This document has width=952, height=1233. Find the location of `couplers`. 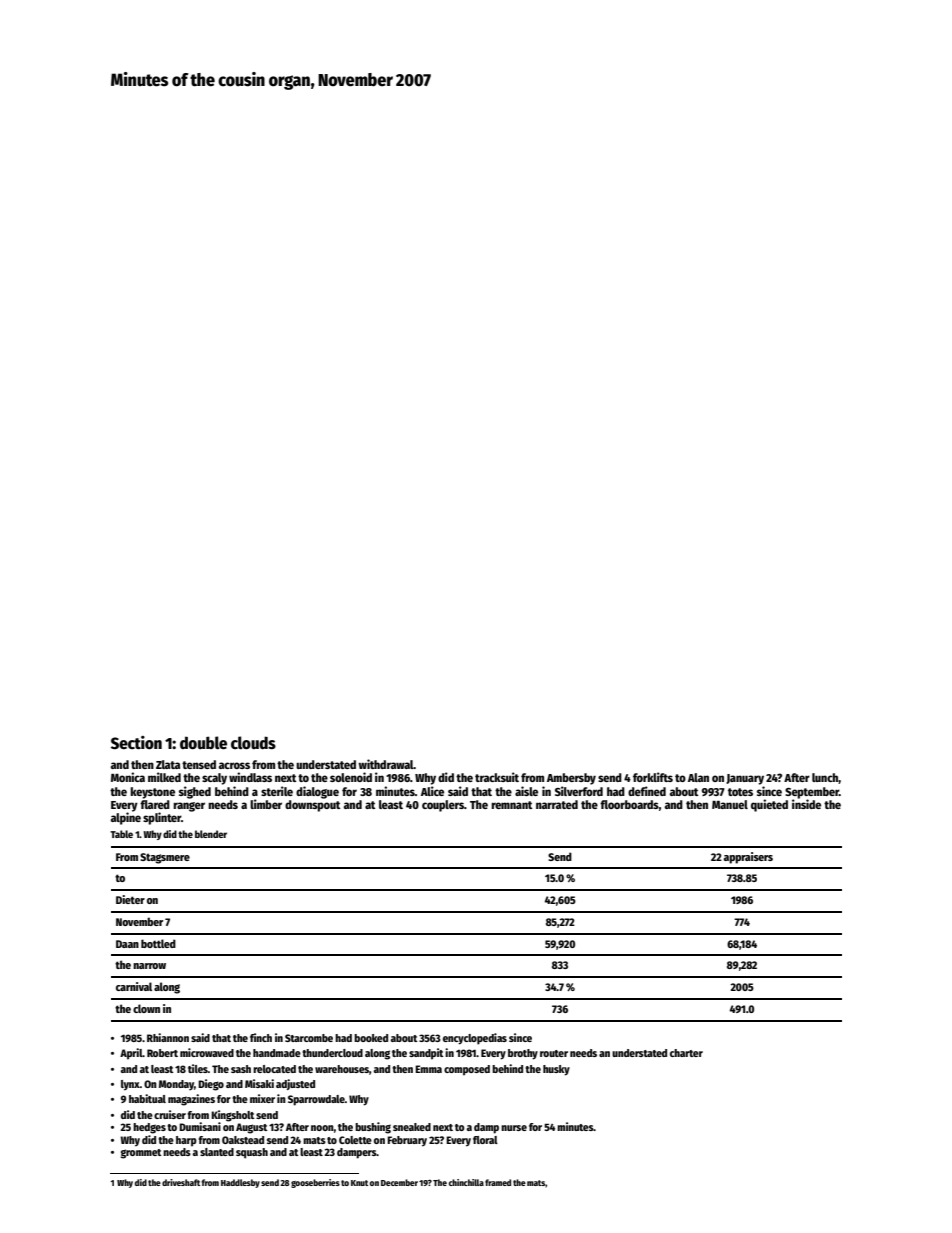

couplers is located at coordinates (443, 806).
